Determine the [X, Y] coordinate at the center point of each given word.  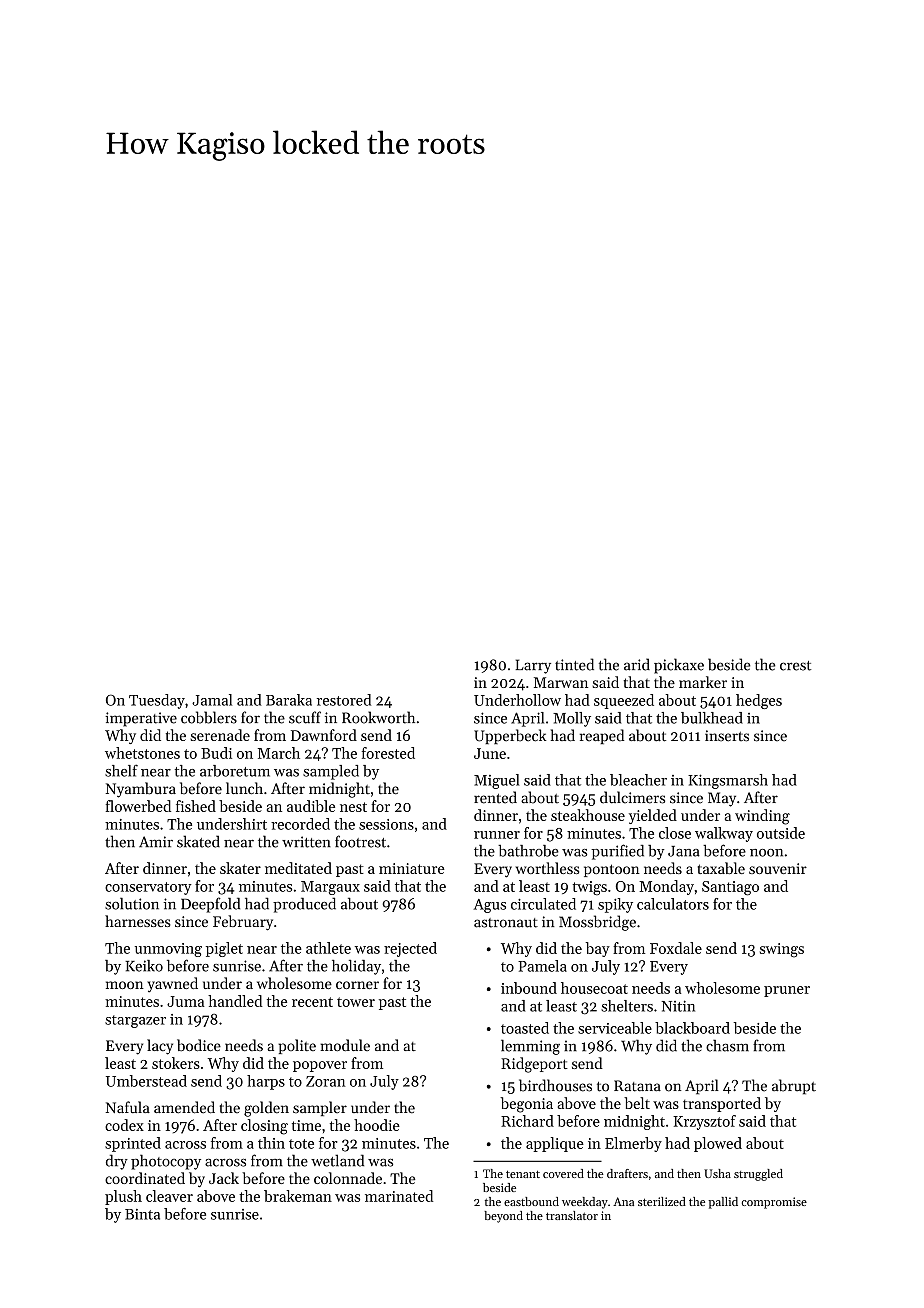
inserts [727, 736]
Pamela [542, 966]
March [279, 753]
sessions [386, 824]
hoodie [377, 1125]
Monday [666, 887]
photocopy [166, 1162]
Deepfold [210, 905]
